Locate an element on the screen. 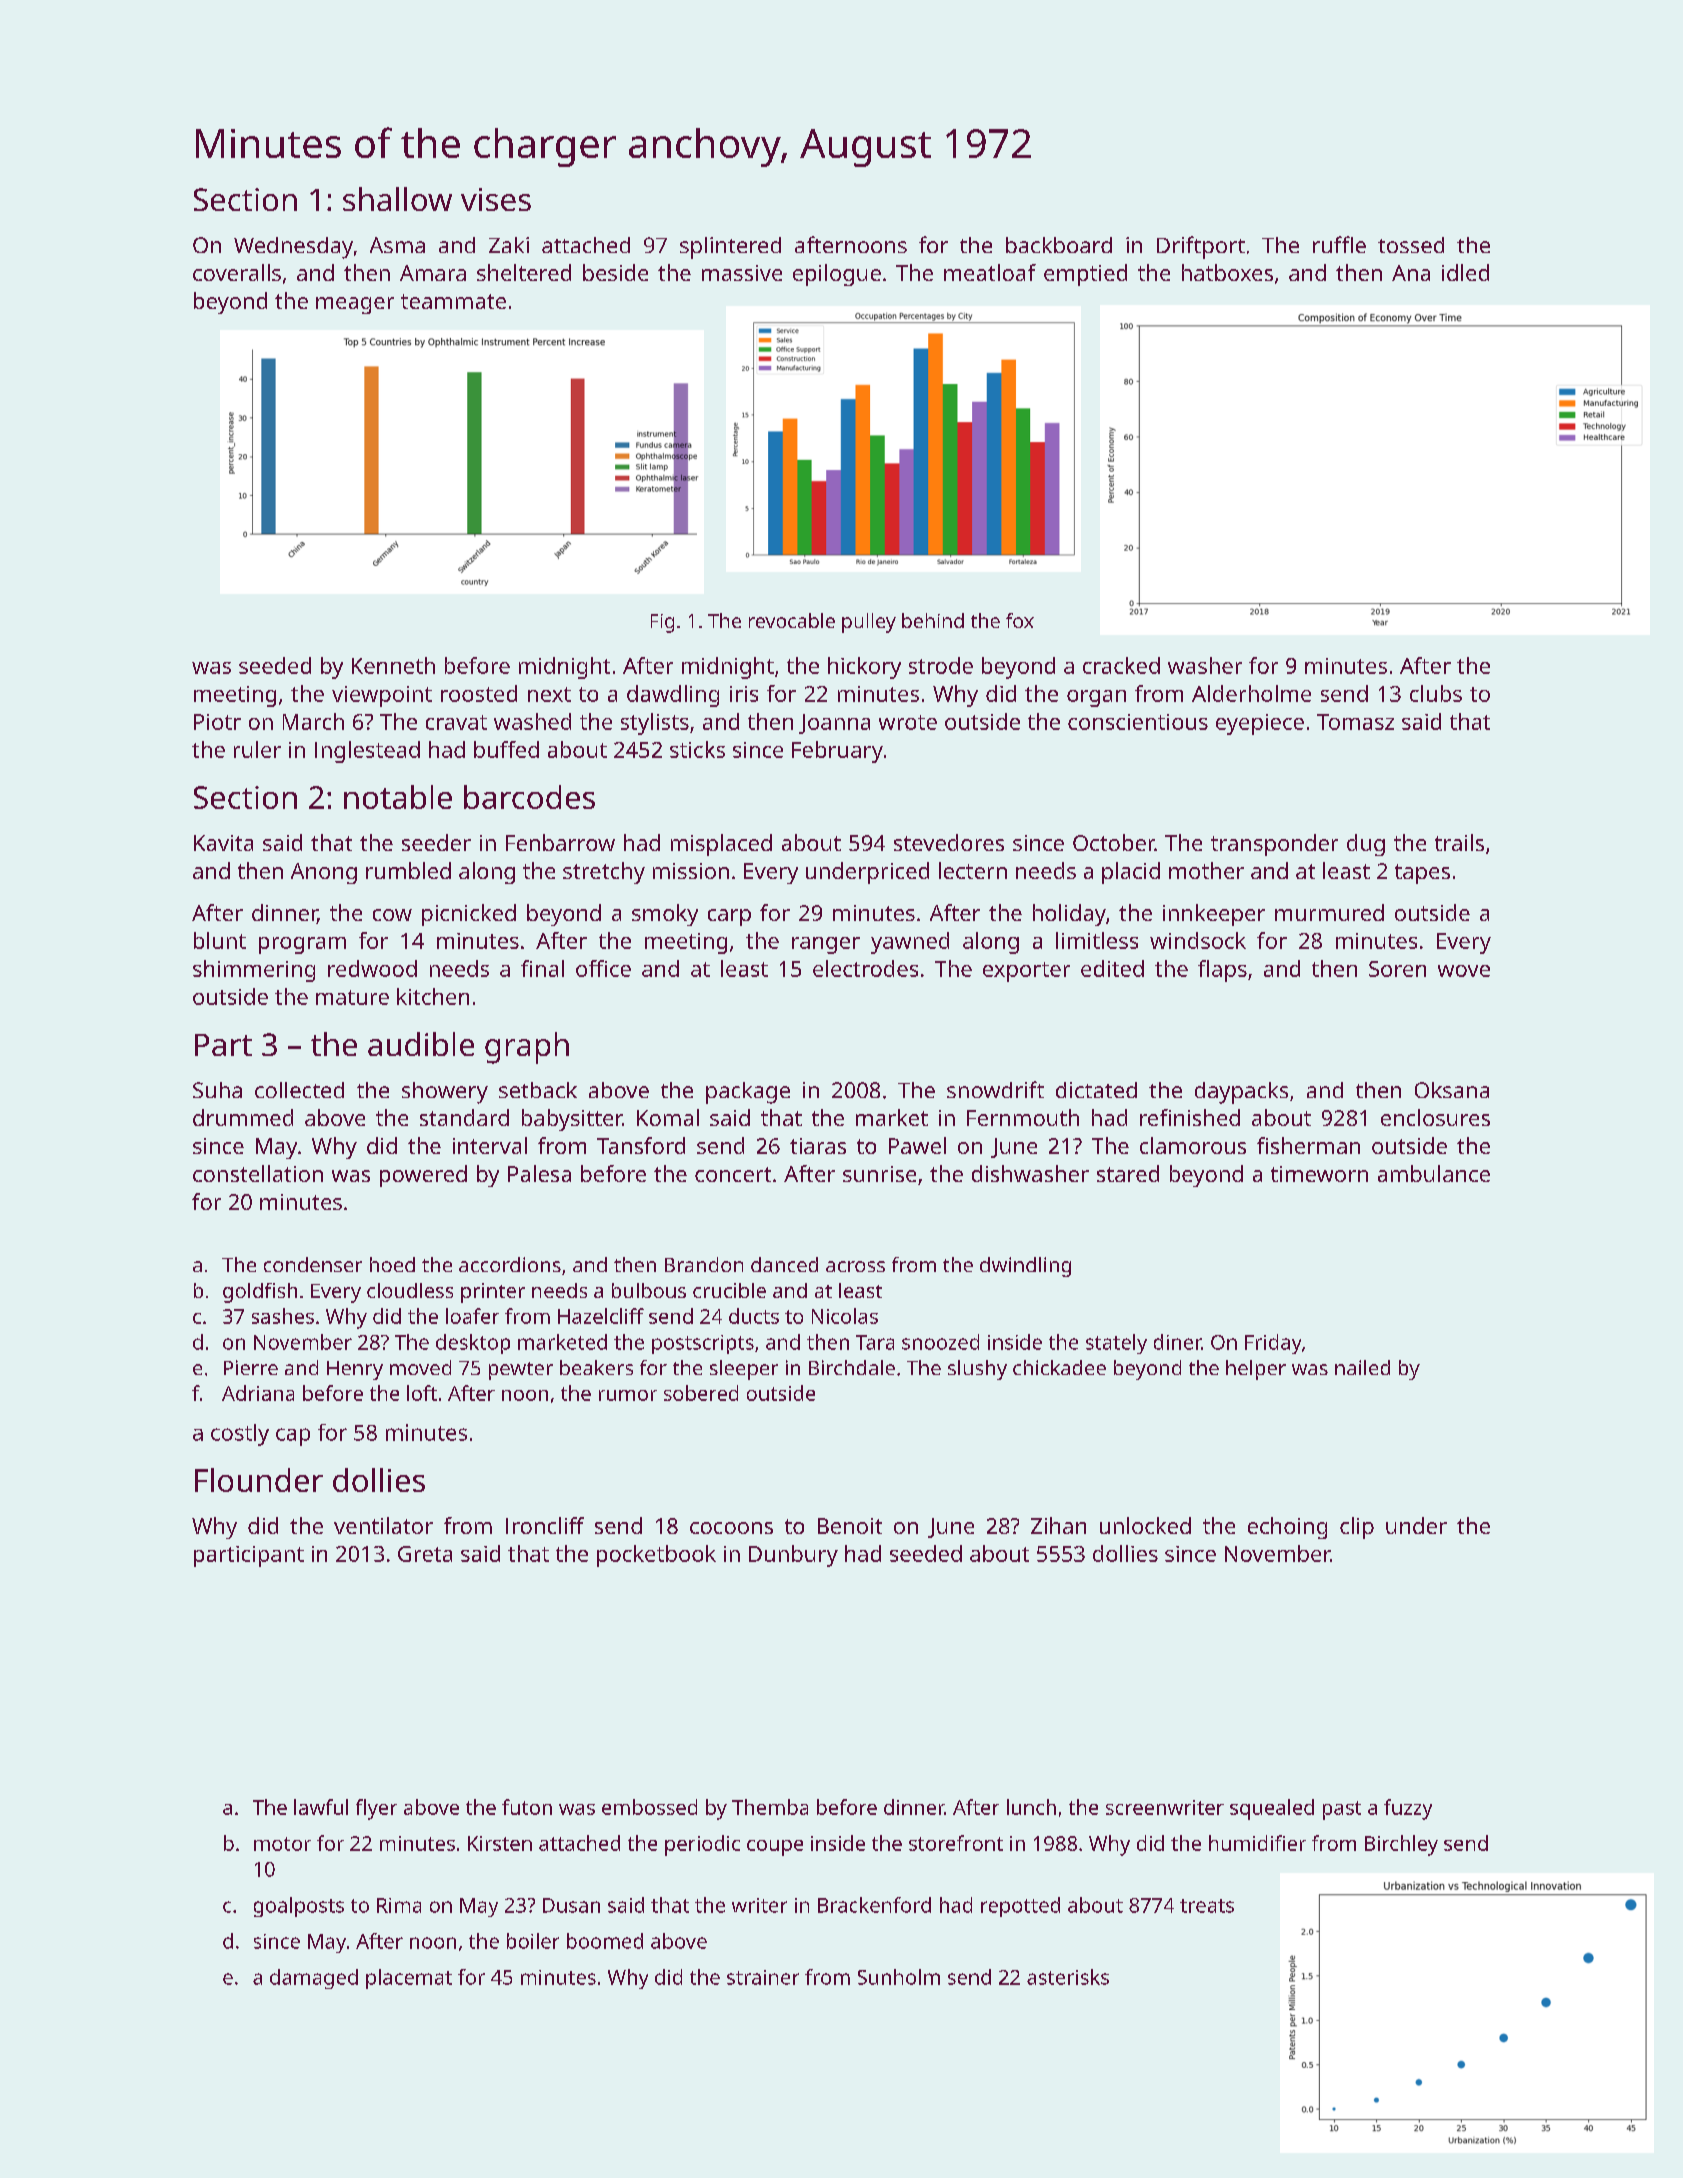 The image size is (1683, 2178). tiaras is located at coordinates (818, 1146).
